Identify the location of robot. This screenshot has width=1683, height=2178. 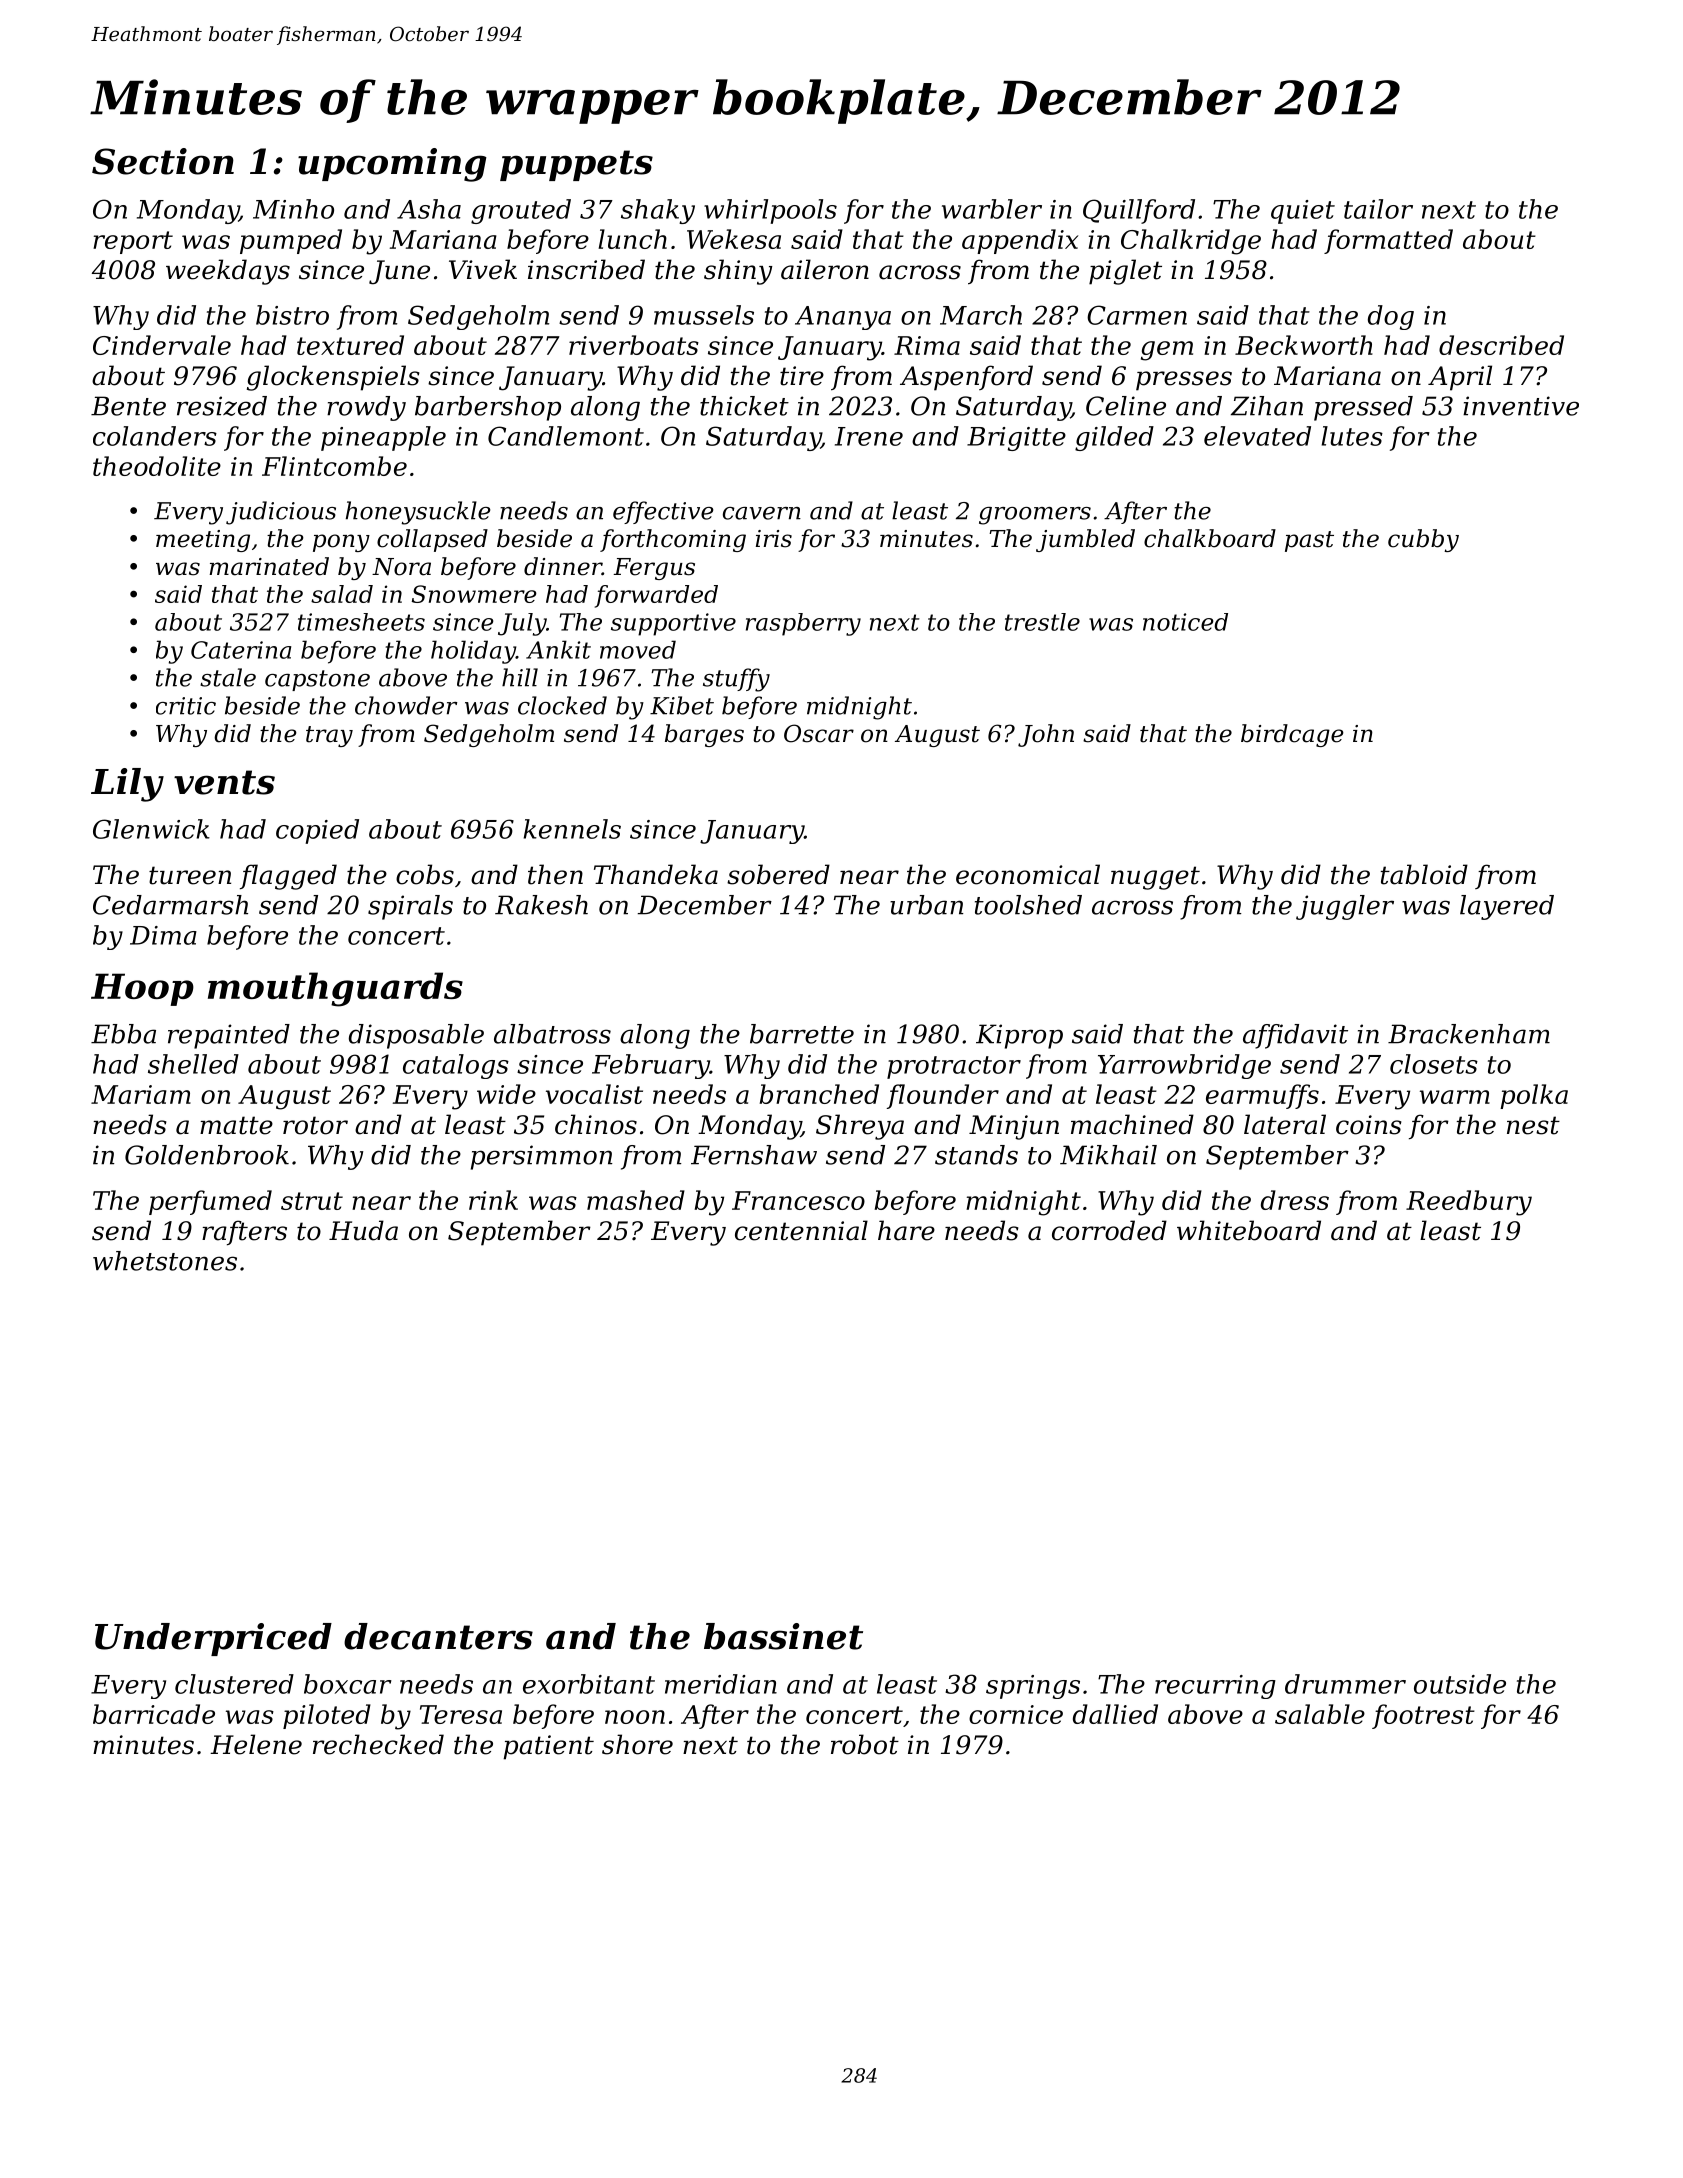
(865, 1744).
